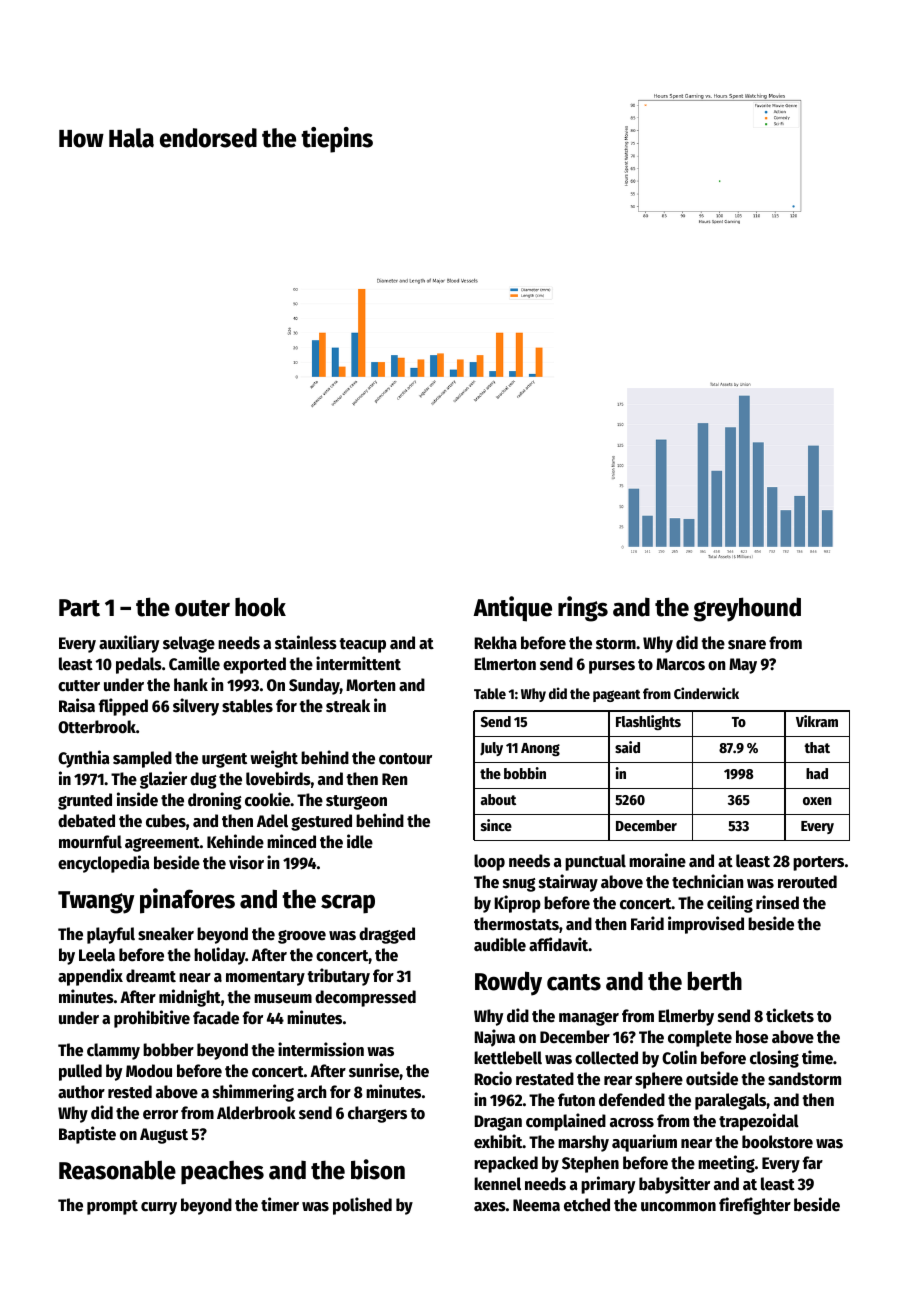 Image resolution: width=908 pixels, height=1316 pixels. Describe the element at coordinates (260, 607) in the page. I see `hook` at that location.
